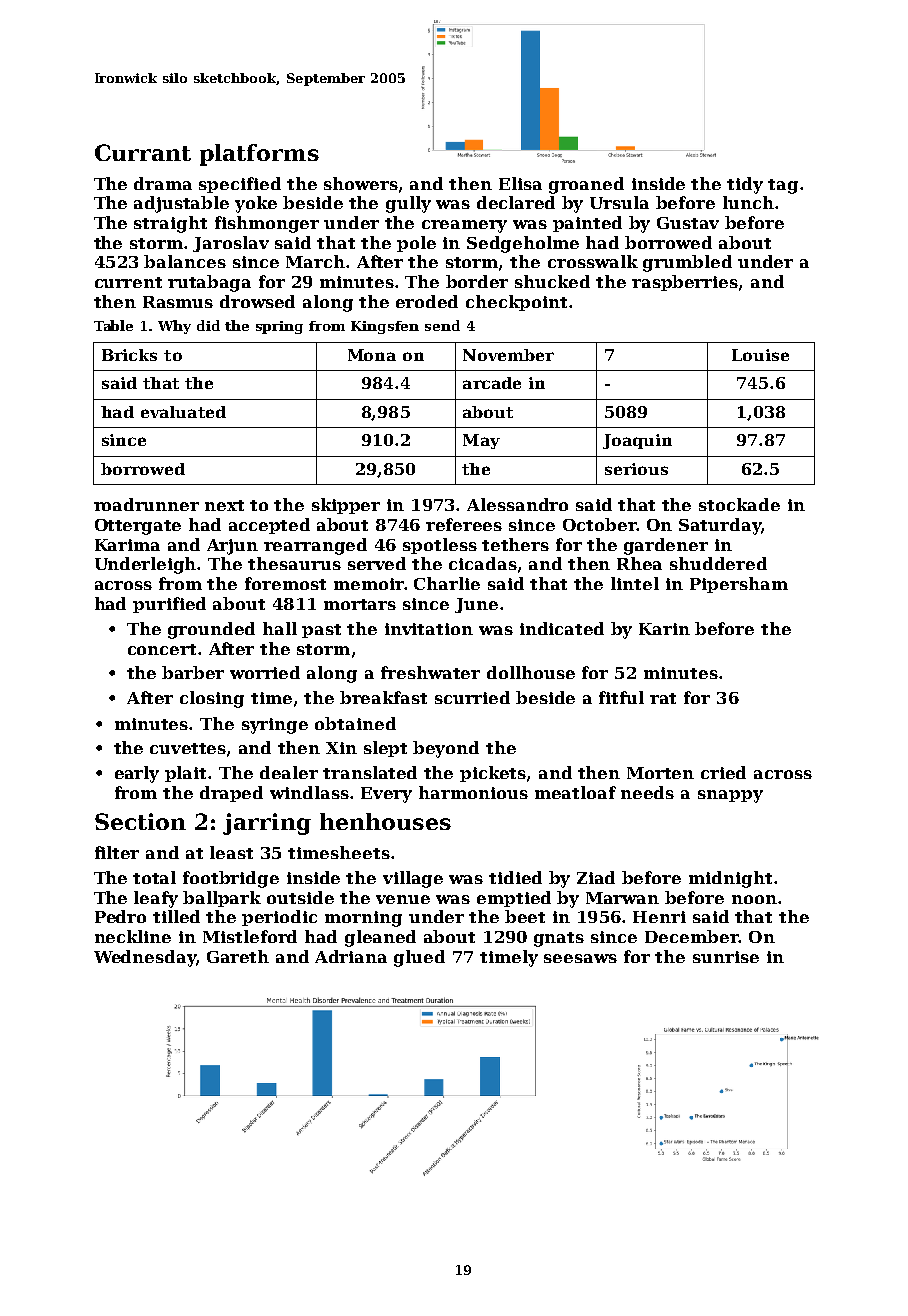 The height and width of the image is (1316, 908). I want to click on Arjun, so click(232, 547).
